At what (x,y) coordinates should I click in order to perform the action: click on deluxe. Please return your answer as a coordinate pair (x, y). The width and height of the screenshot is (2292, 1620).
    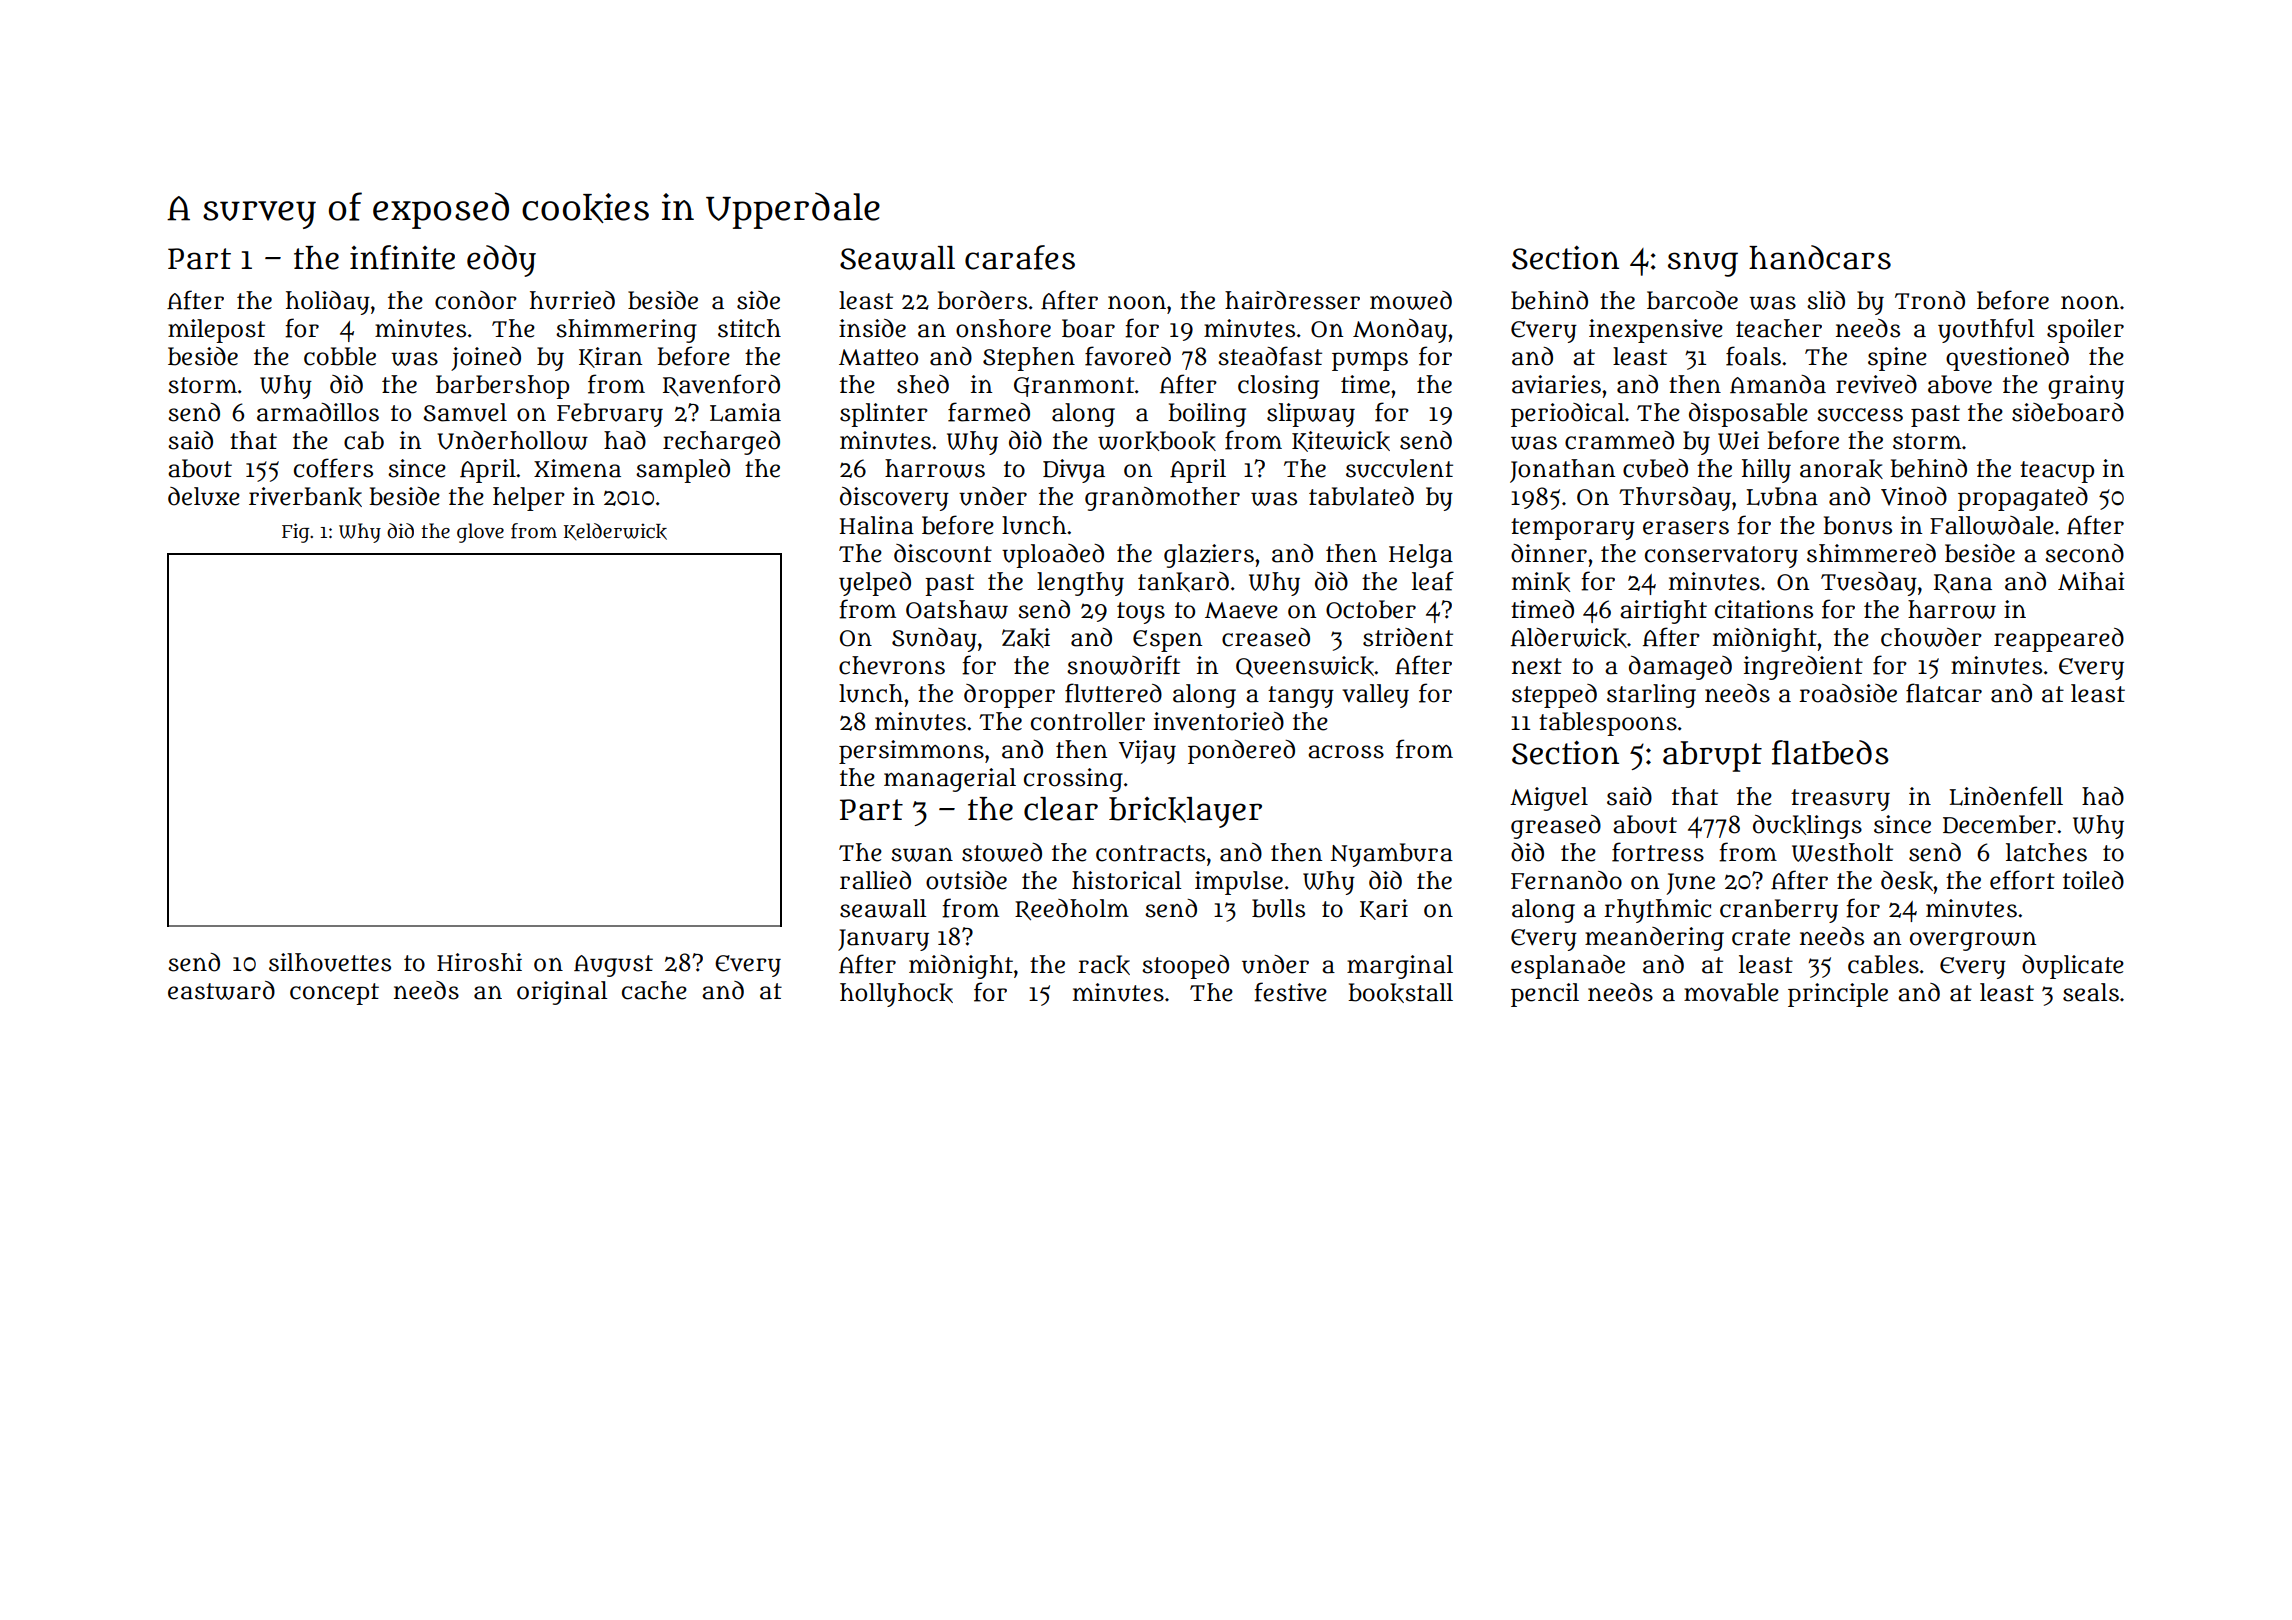
    Looking at the image, I should click on (204, 496).
